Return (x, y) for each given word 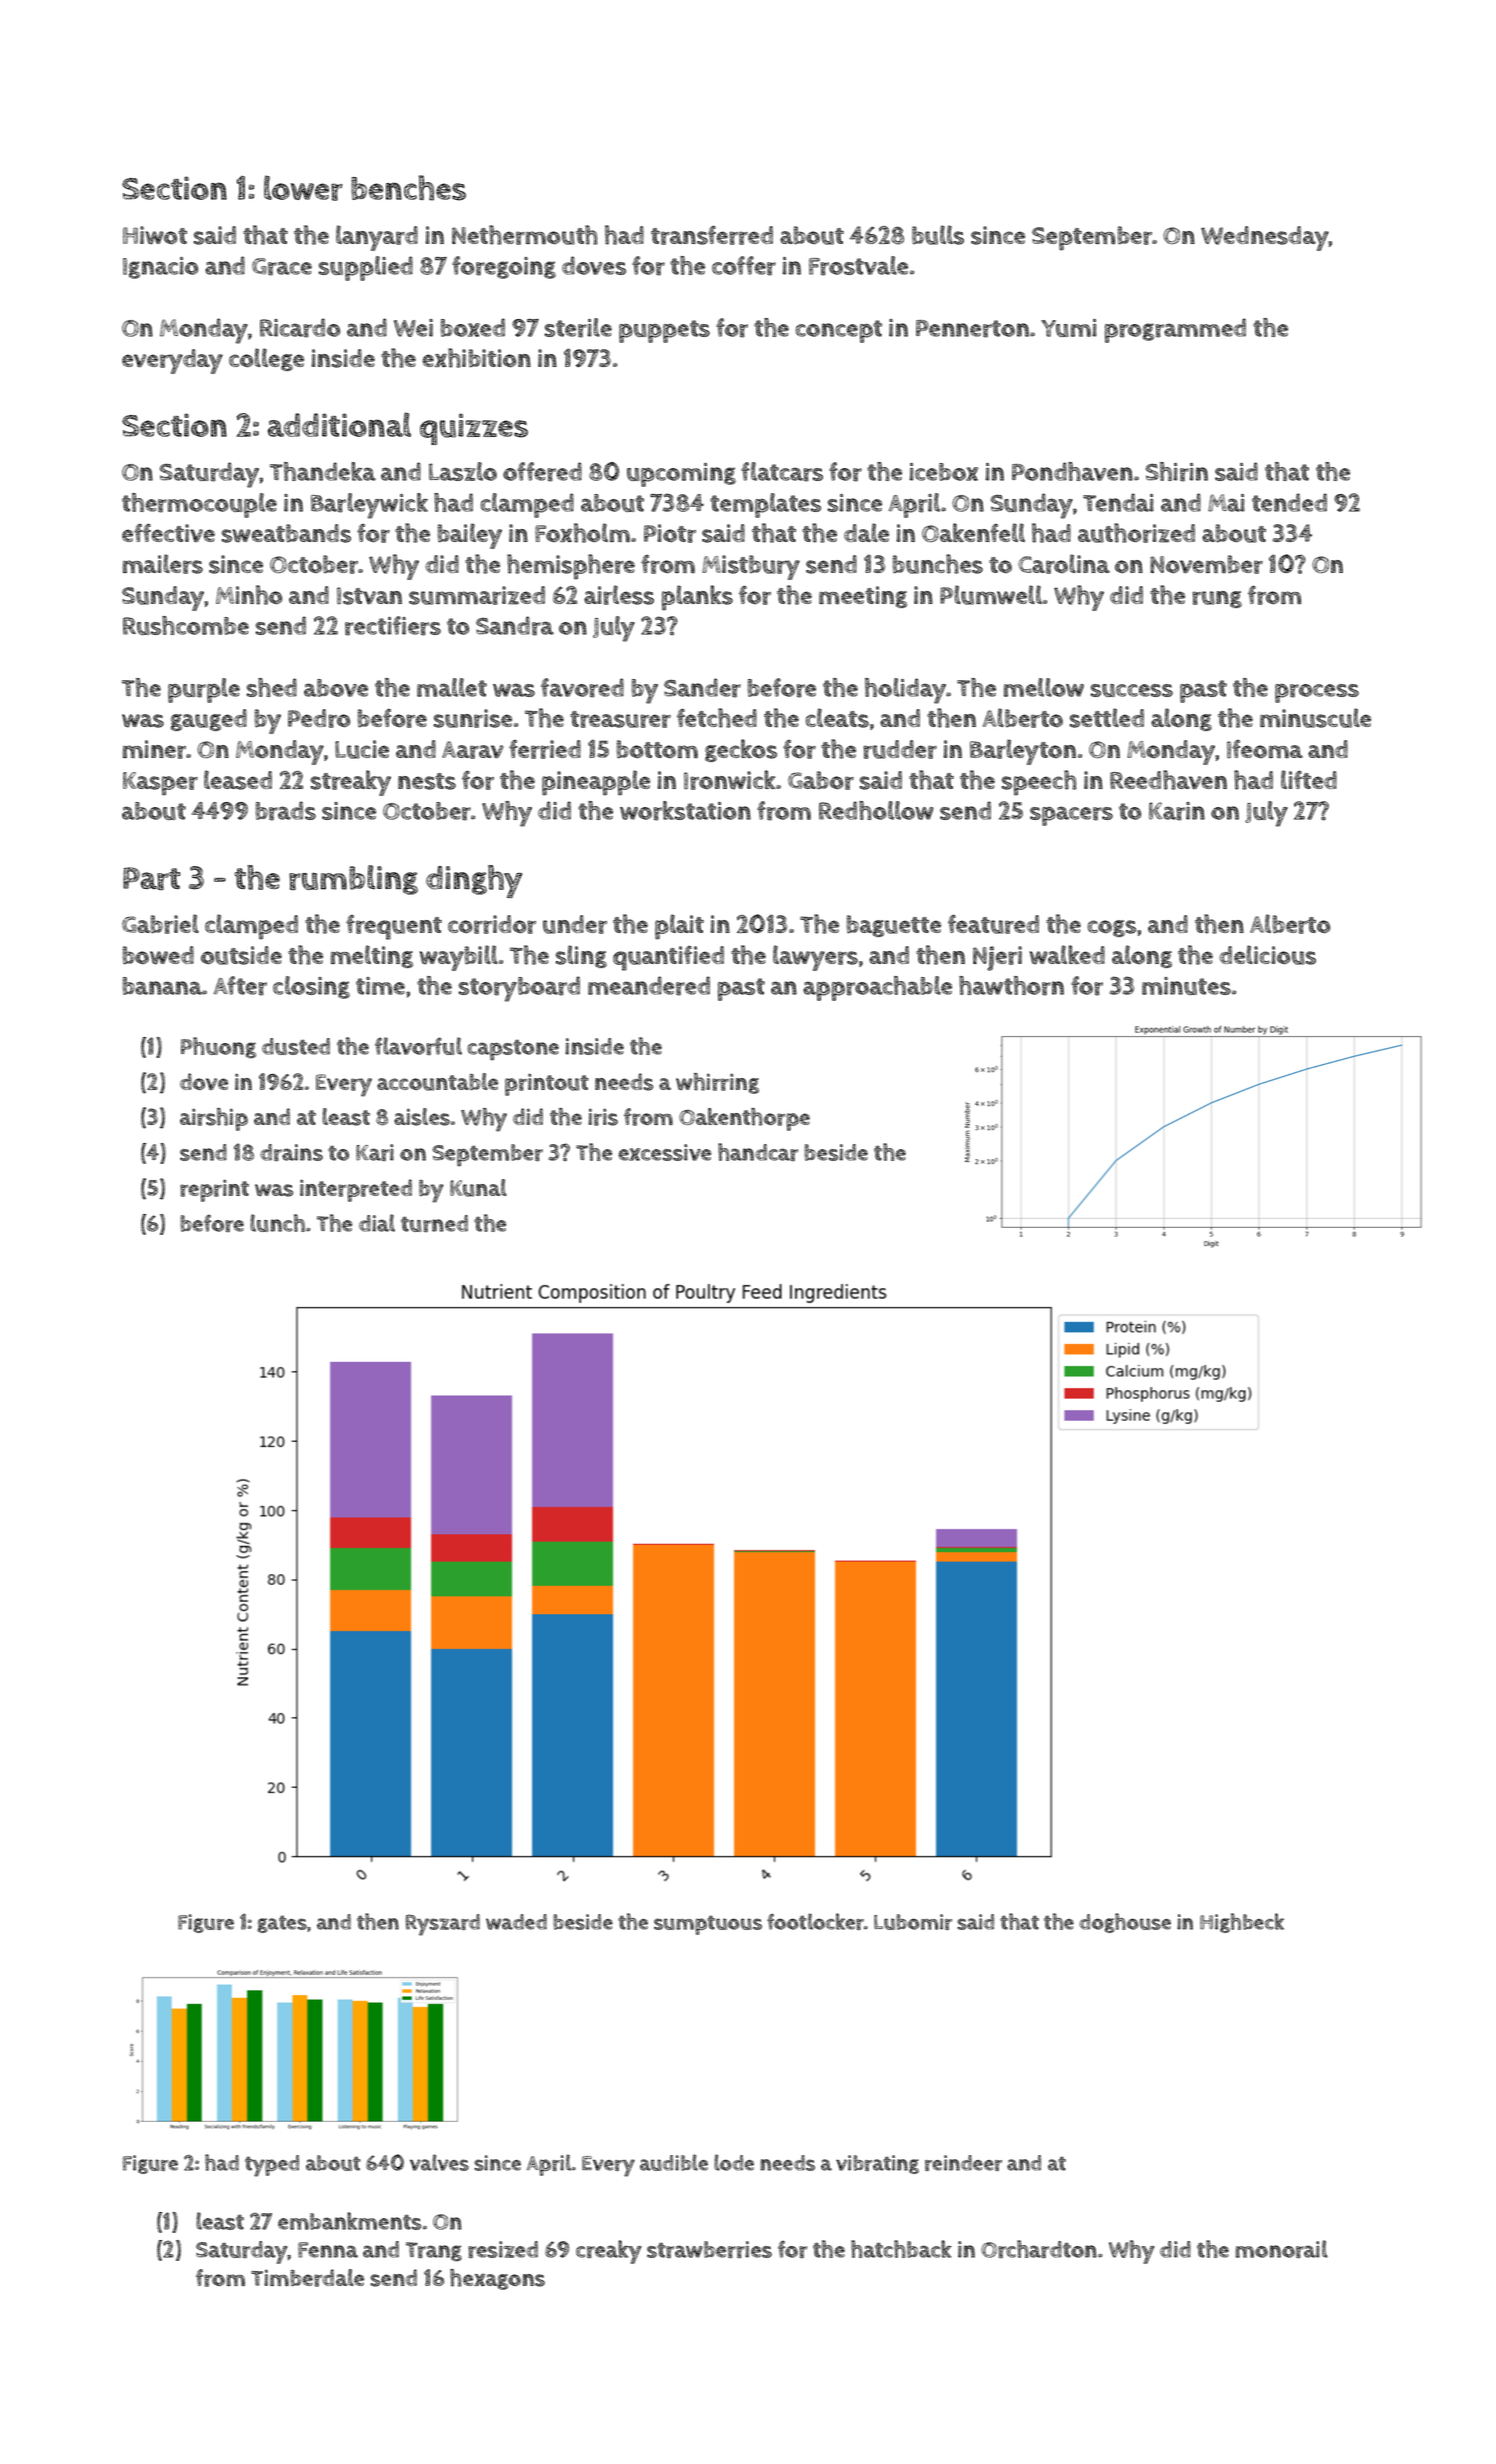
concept (839, 331)
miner (155, 749)
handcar (758, 1152)
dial (377, 1223)
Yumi (1069, 328)
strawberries (709, 2249)
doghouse (1125, 1923)
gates (282, 1924)
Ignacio (160, 268)
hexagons (497, 2279)
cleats (837, 718)
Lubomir (913, 1922)
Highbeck (1242, 1923)
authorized (1136, 533)
